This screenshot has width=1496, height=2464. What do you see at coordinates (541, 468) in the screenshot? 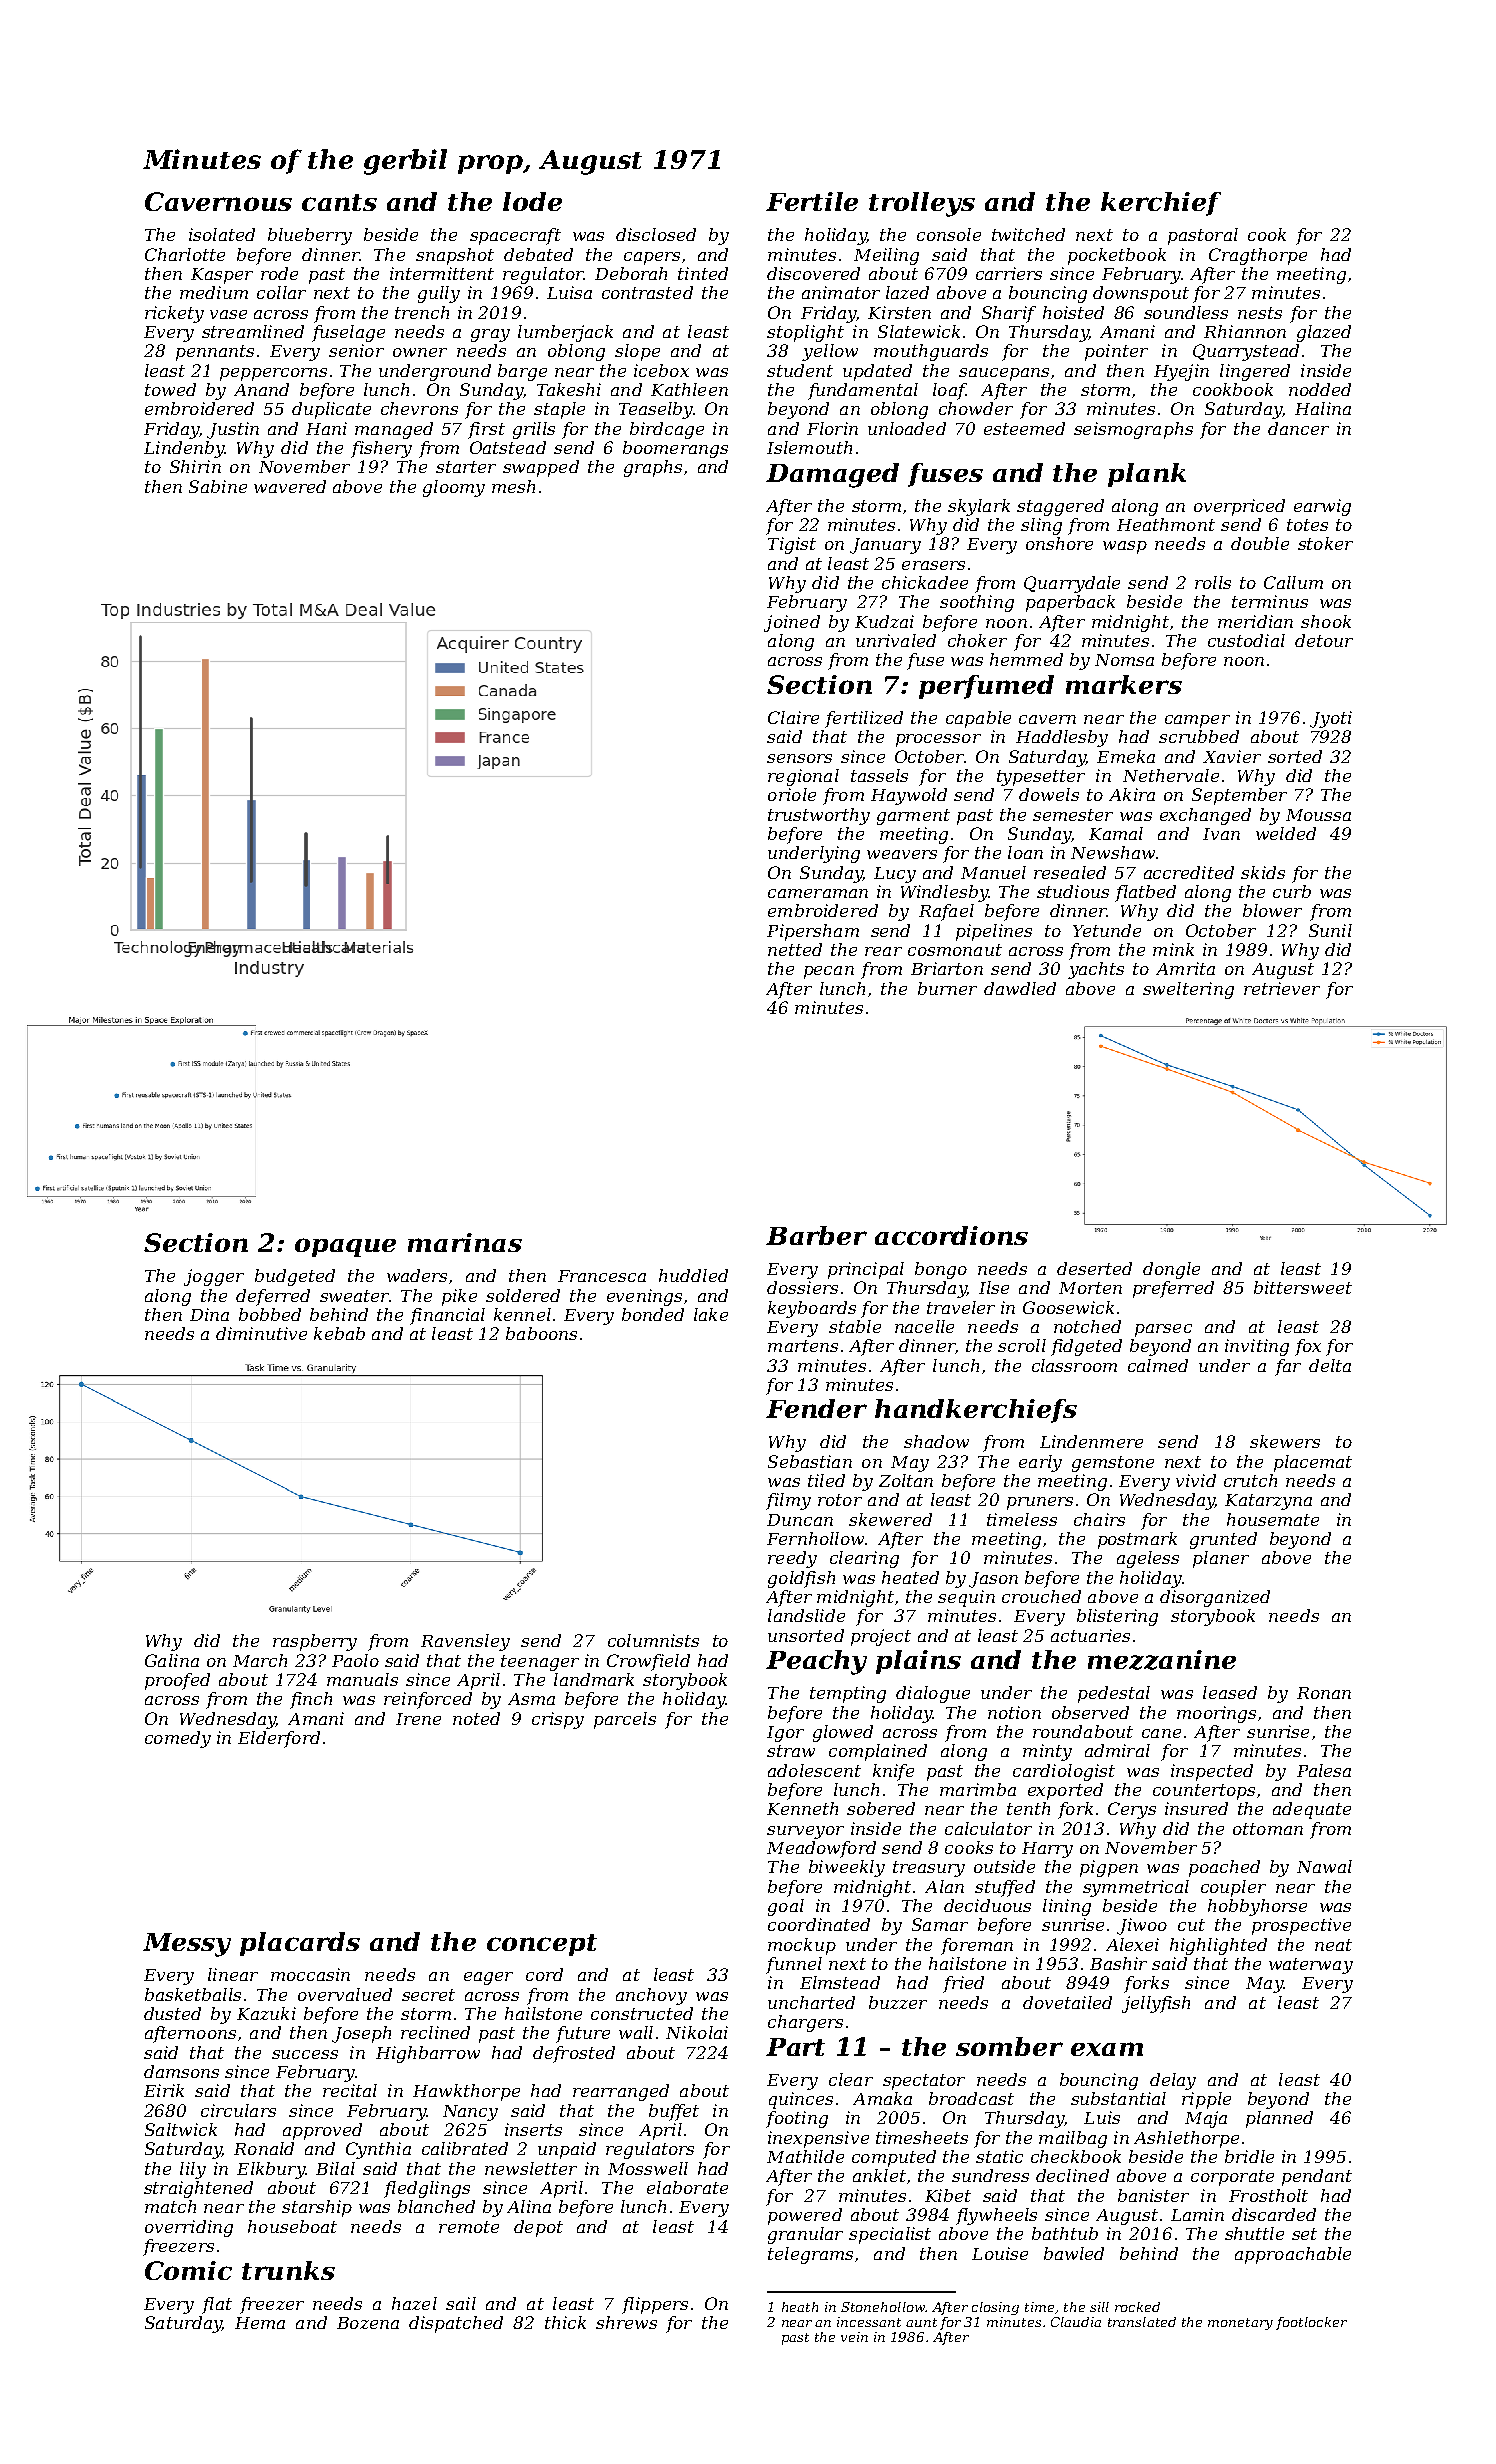
I see `swapped` at bounding box center [541, 468].
